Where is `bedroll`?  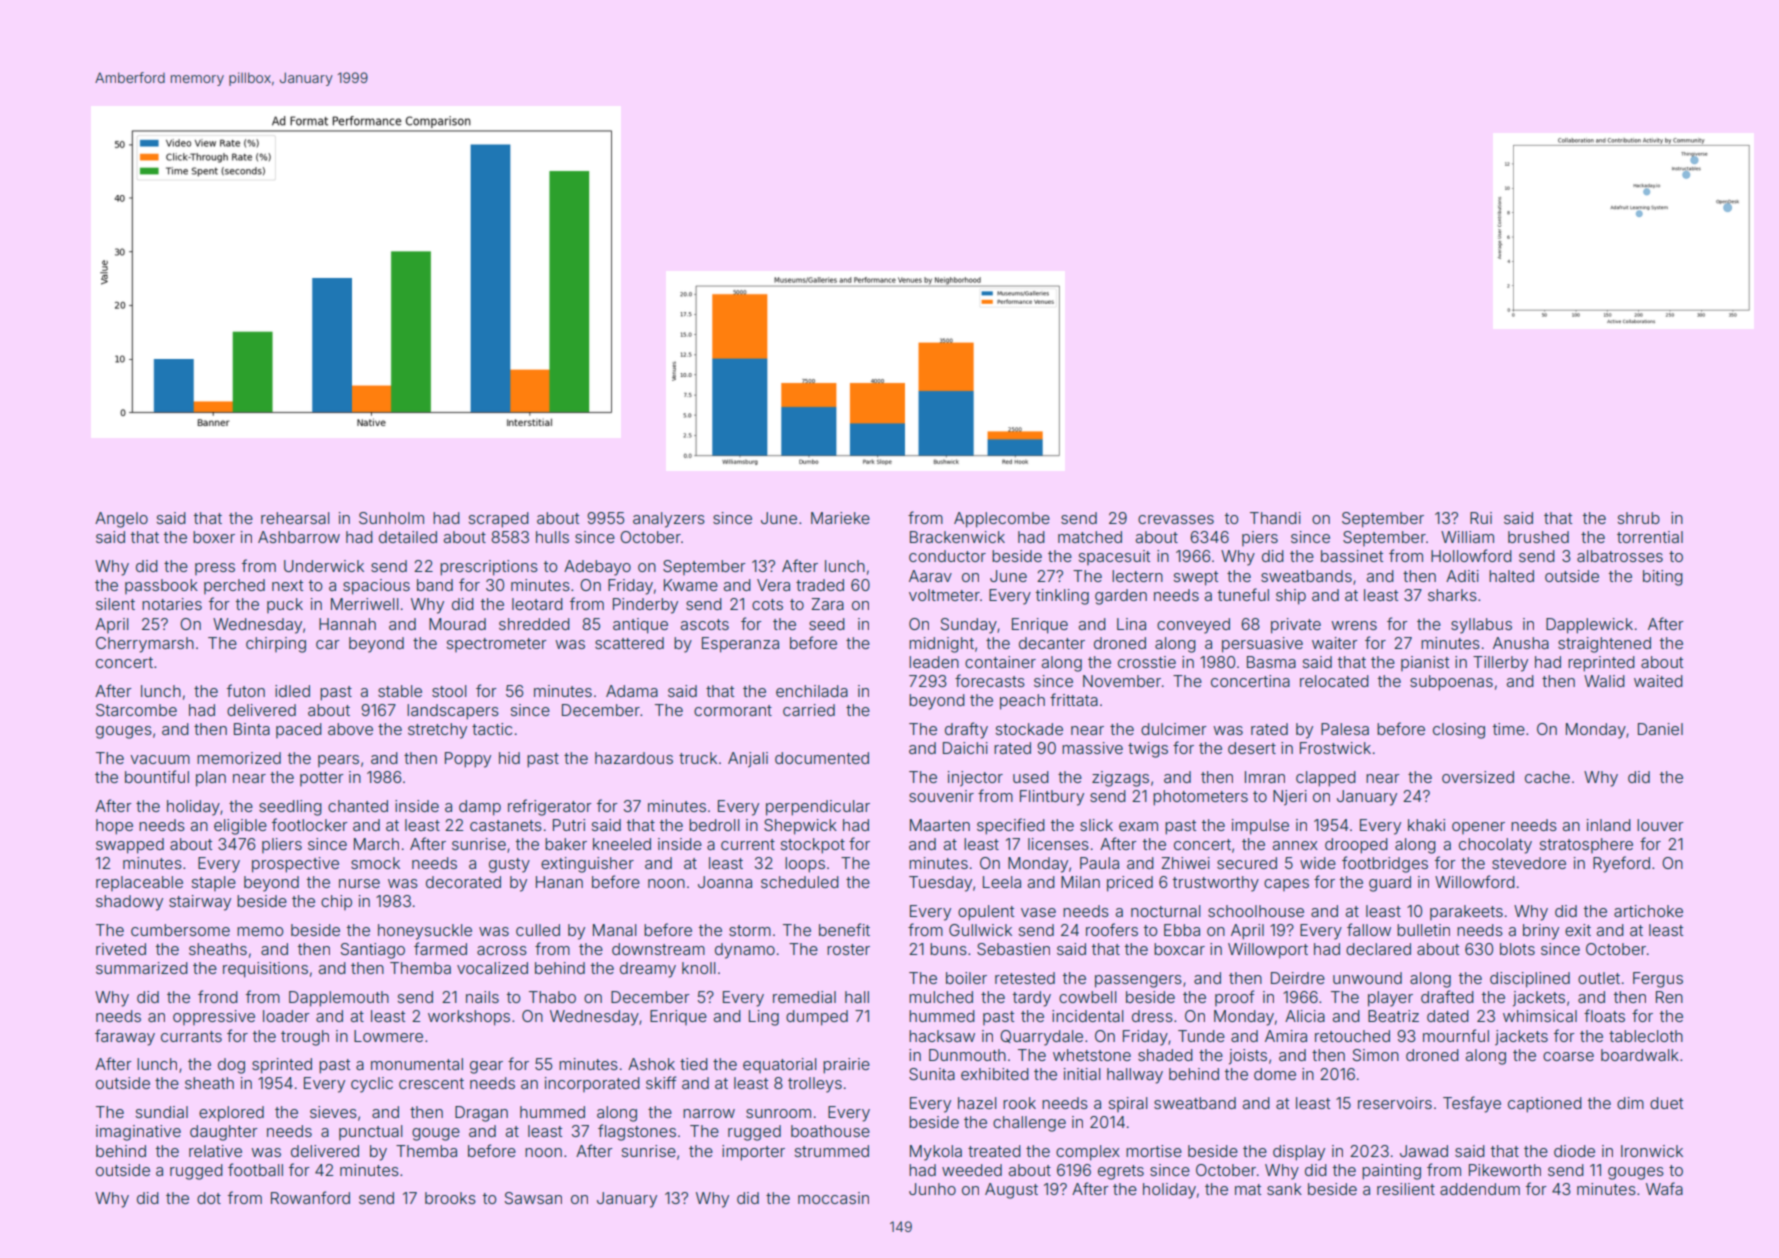
bedroll is located at coordinates (714, 825).
